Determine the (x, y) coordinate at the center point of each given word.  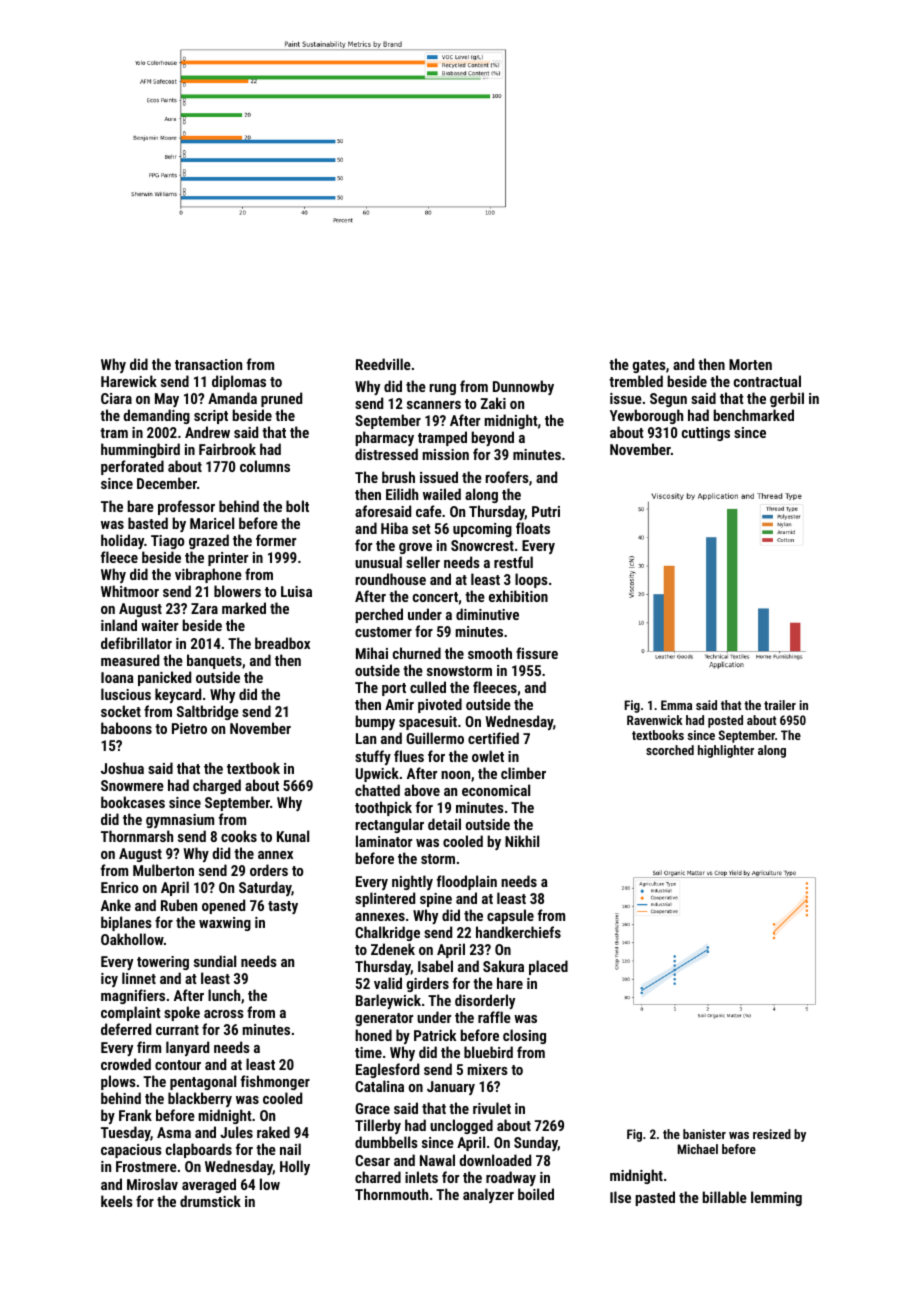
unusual (378, 562)
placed (548, 967)
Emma (676, 705)
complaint (131, 1013)
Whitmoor (130, 591)
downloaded (495, 1160)
